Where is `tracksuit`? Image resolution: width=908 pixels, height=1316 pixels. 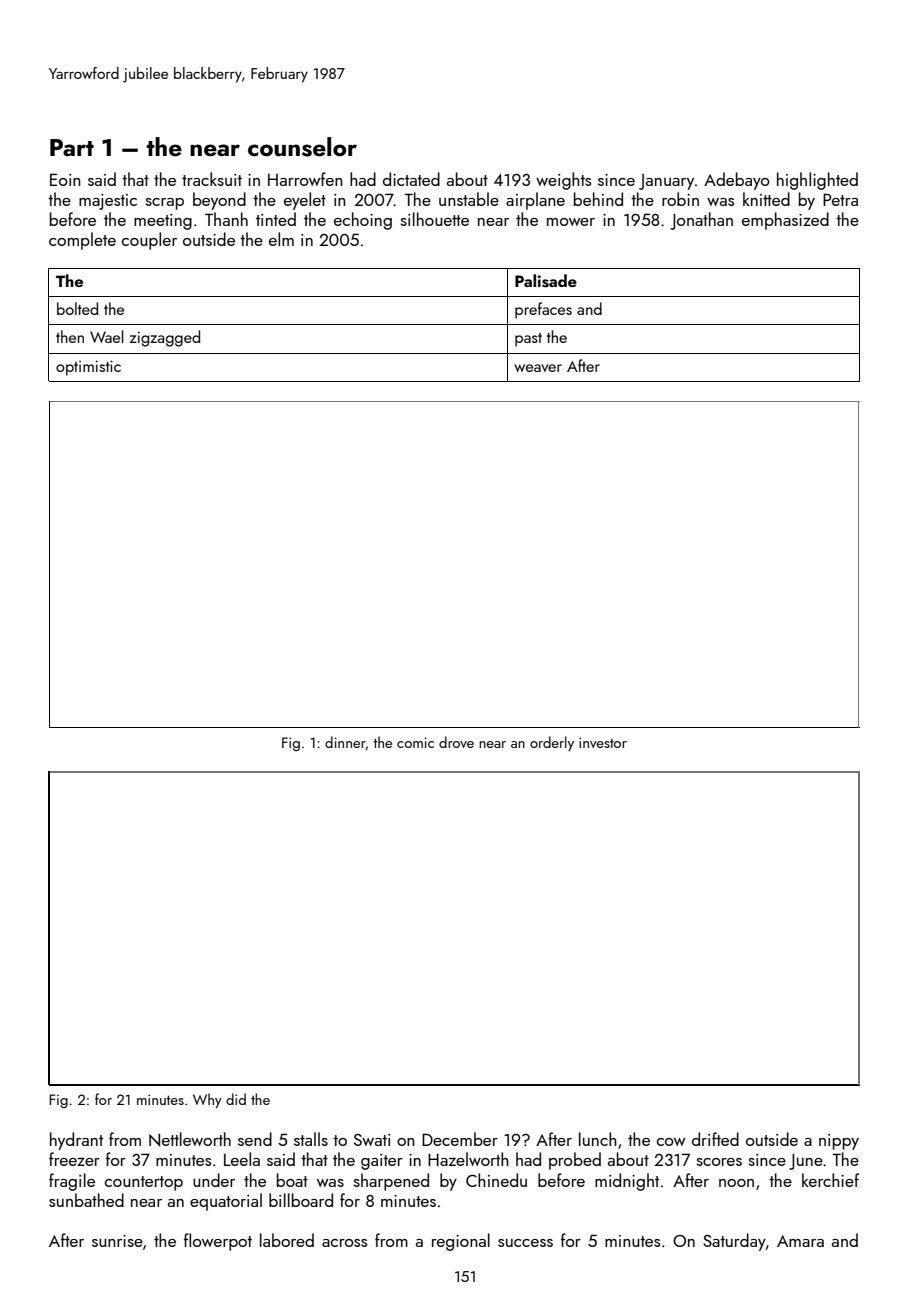 tracksuit is located at coordinates (212, 179).
